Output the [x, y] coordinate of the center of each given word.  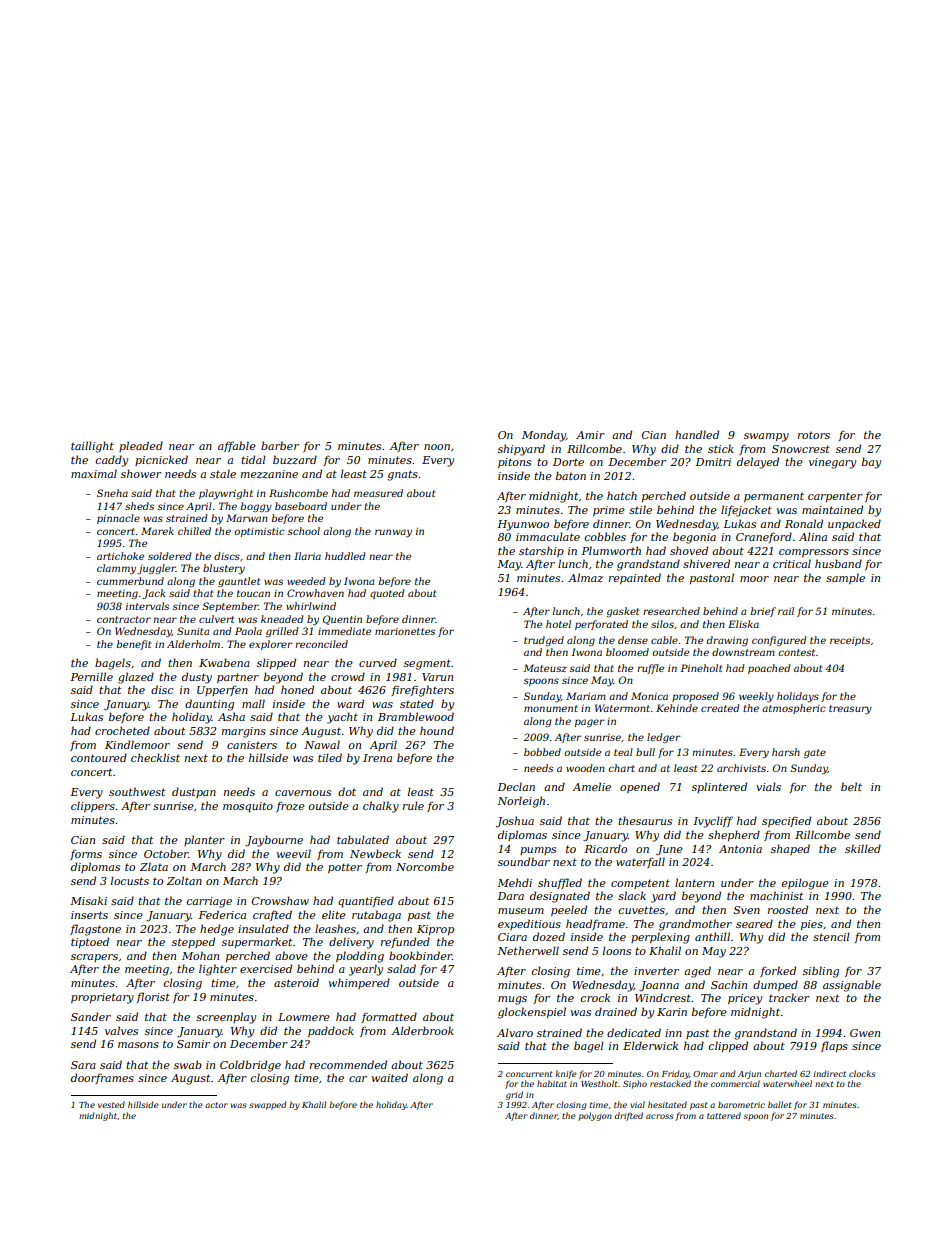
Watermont [622, 708]
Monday [544, 436]
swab [188, 1064]
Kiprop [435, 930]
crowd [348, 676]
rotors [814, 435]
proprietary [102, 998]
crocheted [122, 730]
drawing [727, 641]
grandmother [695, 925]
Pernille [91, 676]
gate [815, 753]
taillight [92, 447]
